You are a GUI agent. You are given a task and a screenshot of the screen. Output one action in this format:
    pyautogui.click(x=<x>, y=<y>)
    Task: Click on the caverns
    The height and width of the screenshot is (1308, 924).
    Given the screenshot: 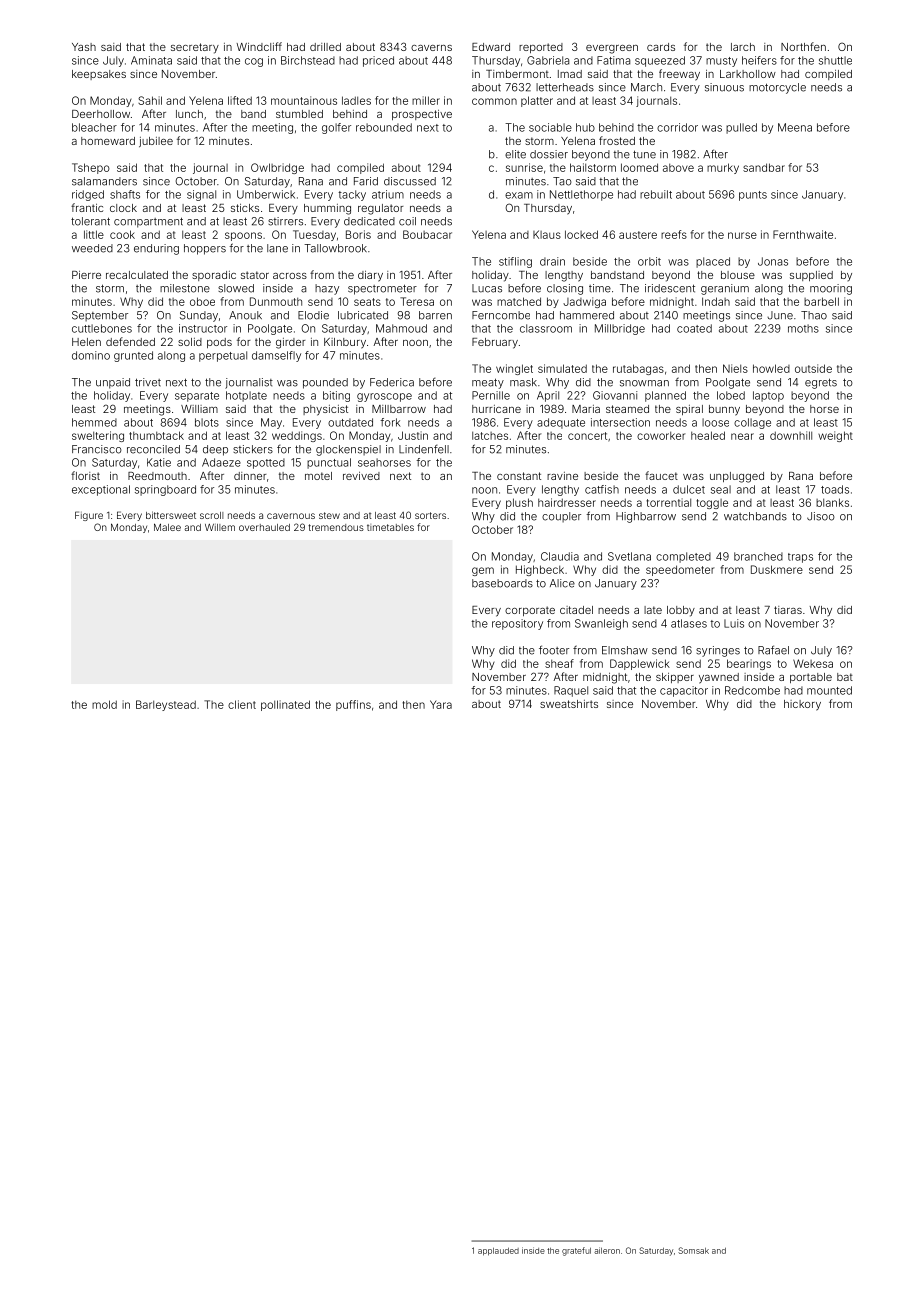 What is the action you would take?
    pyautogui.click(x=431, y=48)
